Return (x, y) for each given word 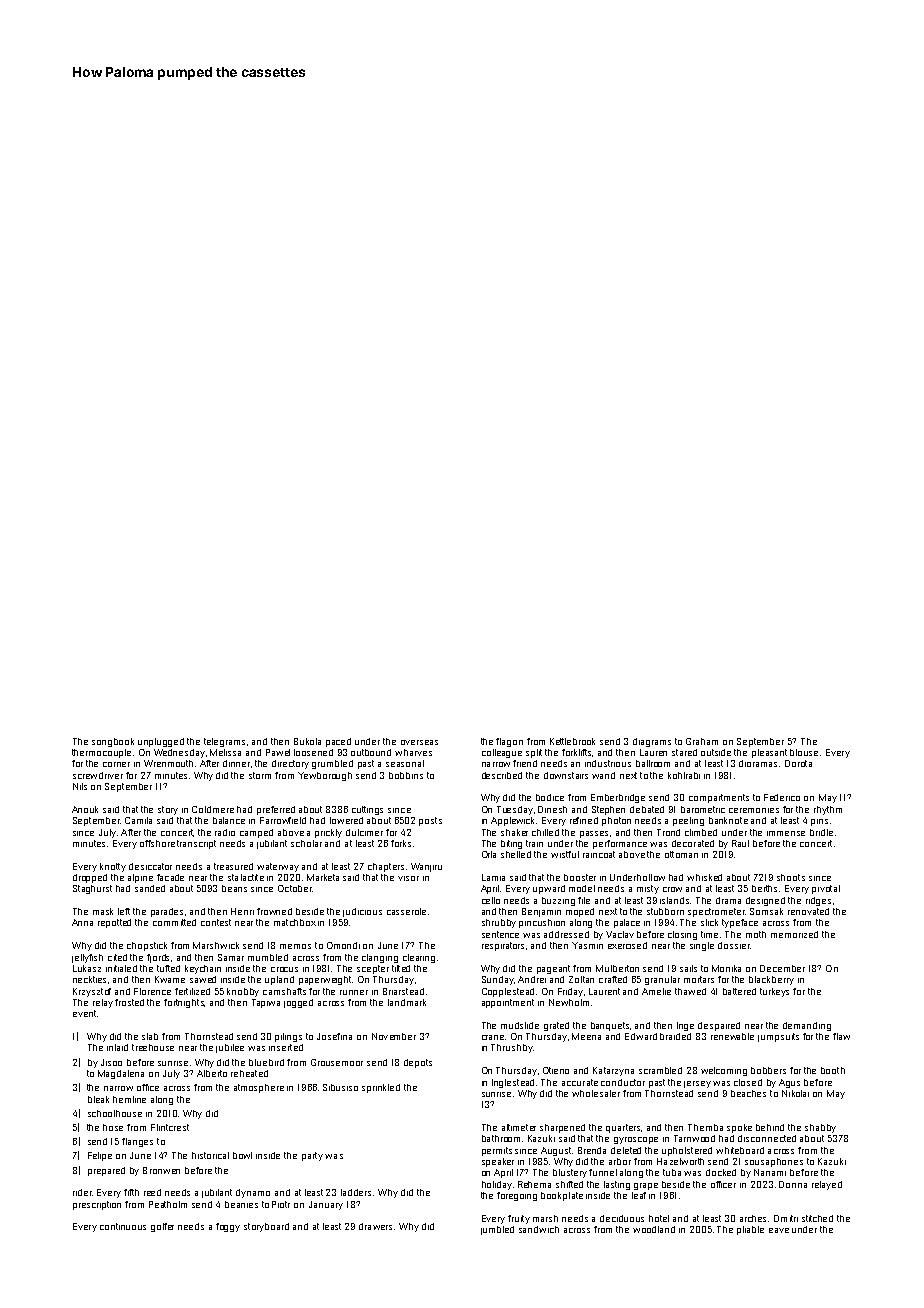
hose (113, 1127)
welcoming (724, 1071)
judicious (362, 912)
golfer (162, 1227)
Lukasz (87, 968)
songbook (113, 742)
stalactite (246, 877)
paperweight (325, 980)
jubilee (230, 1048)
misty (648, 889)
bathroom (501, 1138)
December (782, 968)
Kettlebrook (572, 741)
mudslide (520, 1025)
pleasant (769, 753)
